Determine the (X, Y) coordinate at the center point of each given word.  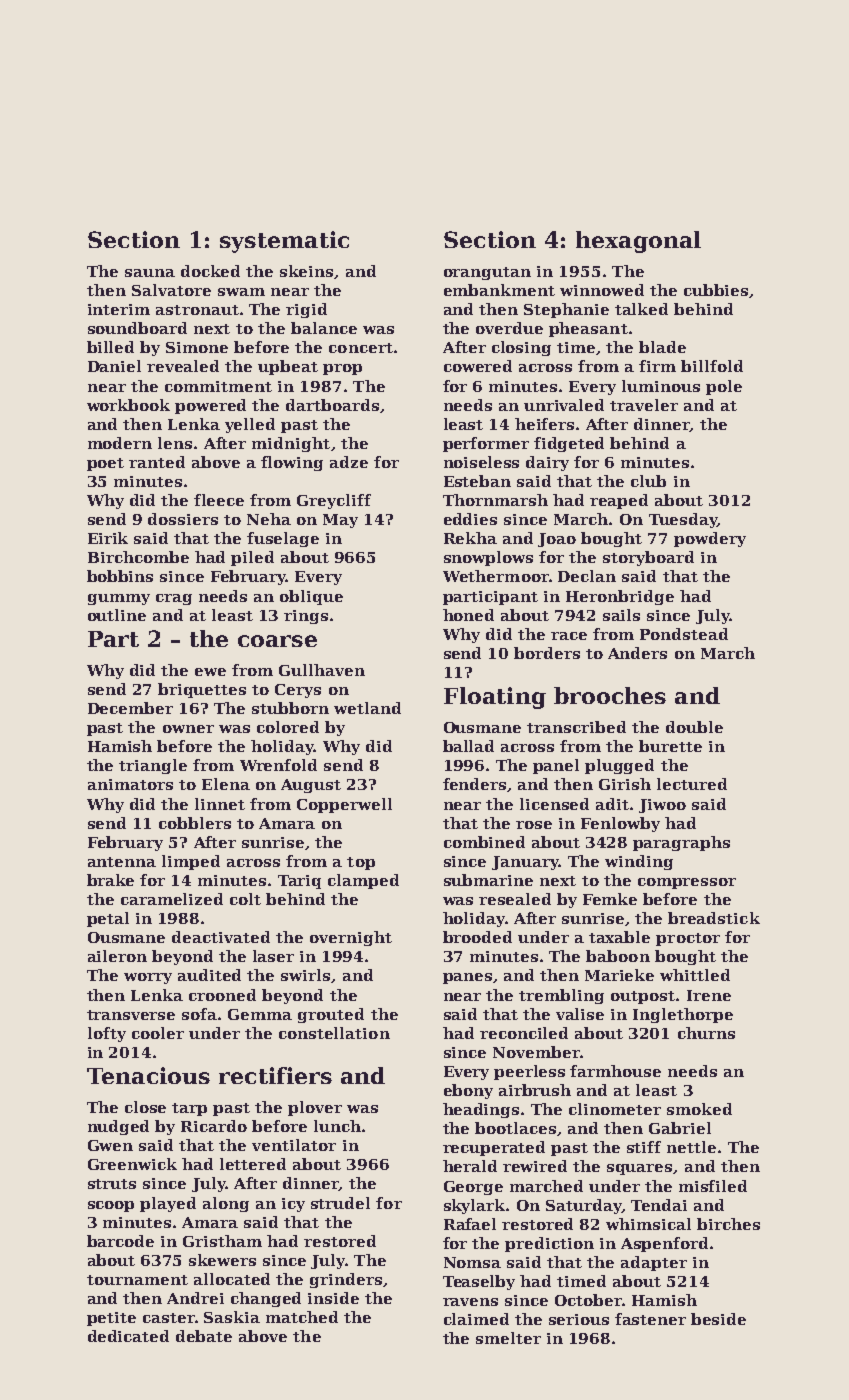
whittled (695, 975)
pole (724, 387)
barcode (120, 1241)
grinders (346, 1280)
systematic (284, 242)
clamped (363, 881)
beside (718, 1319)
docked (210, 271)
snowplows (488, 558)
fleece (219, 500)
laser (273, 956)
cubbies (716, 290)
